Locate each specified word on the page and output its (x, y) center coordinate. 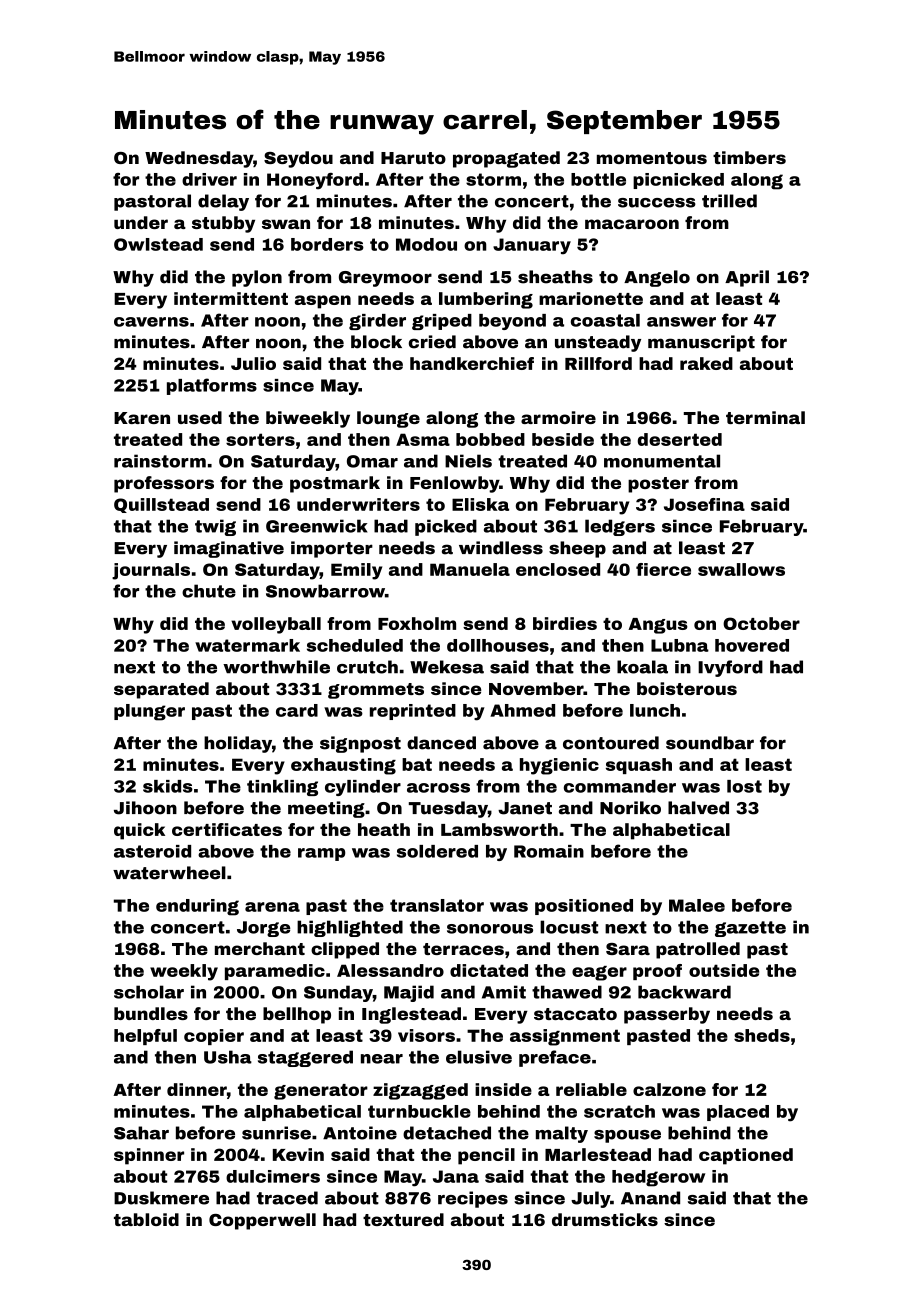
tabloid (146, 1219)
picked (446, 527)
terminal (765, 417)
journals (151, 571)
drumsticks (605, 1219)
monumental (662, 461)
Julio (253, 363)
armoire (558, 417)
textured (403, 1219)
